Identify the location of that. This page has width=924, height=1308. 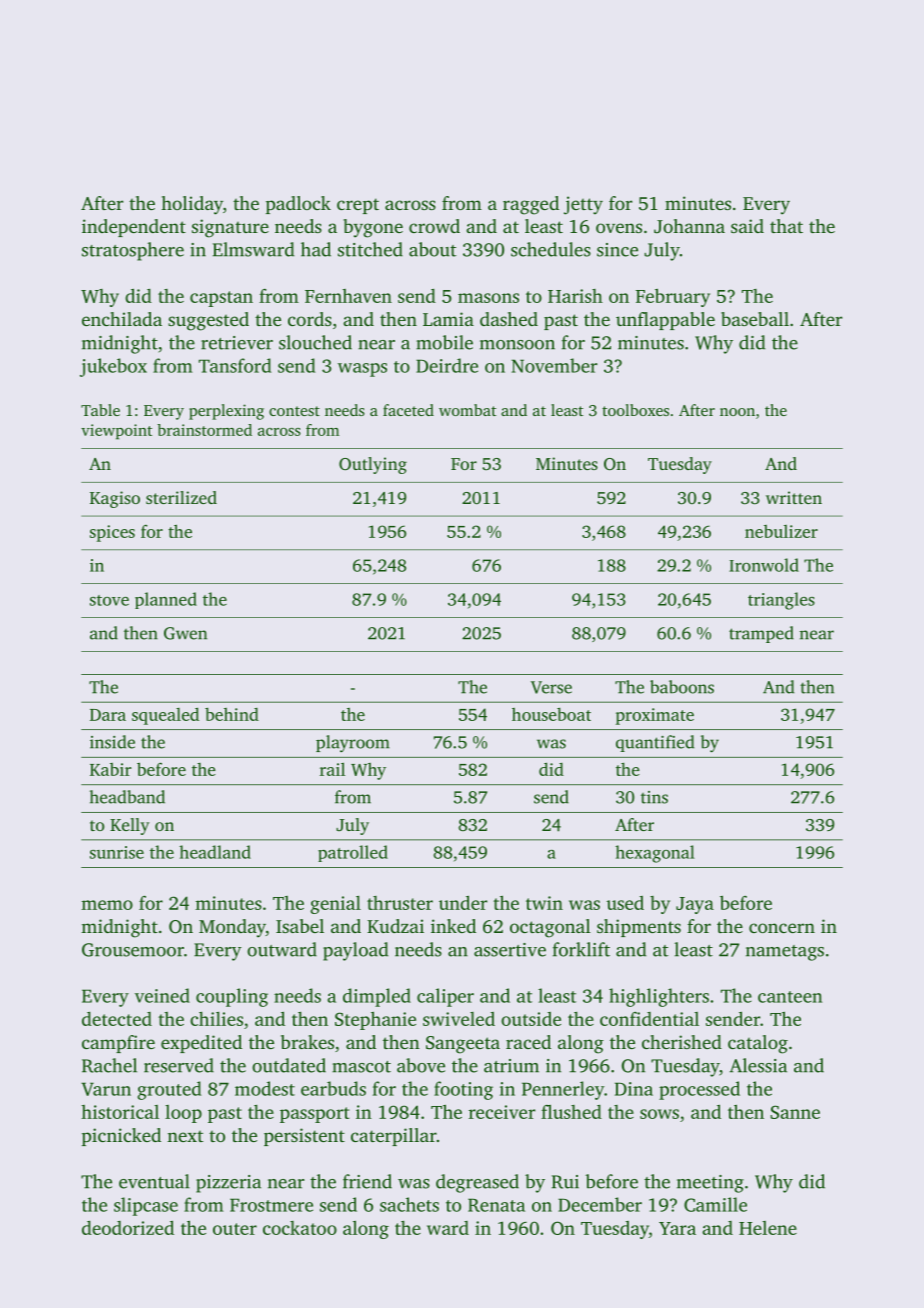
(786, 226).
